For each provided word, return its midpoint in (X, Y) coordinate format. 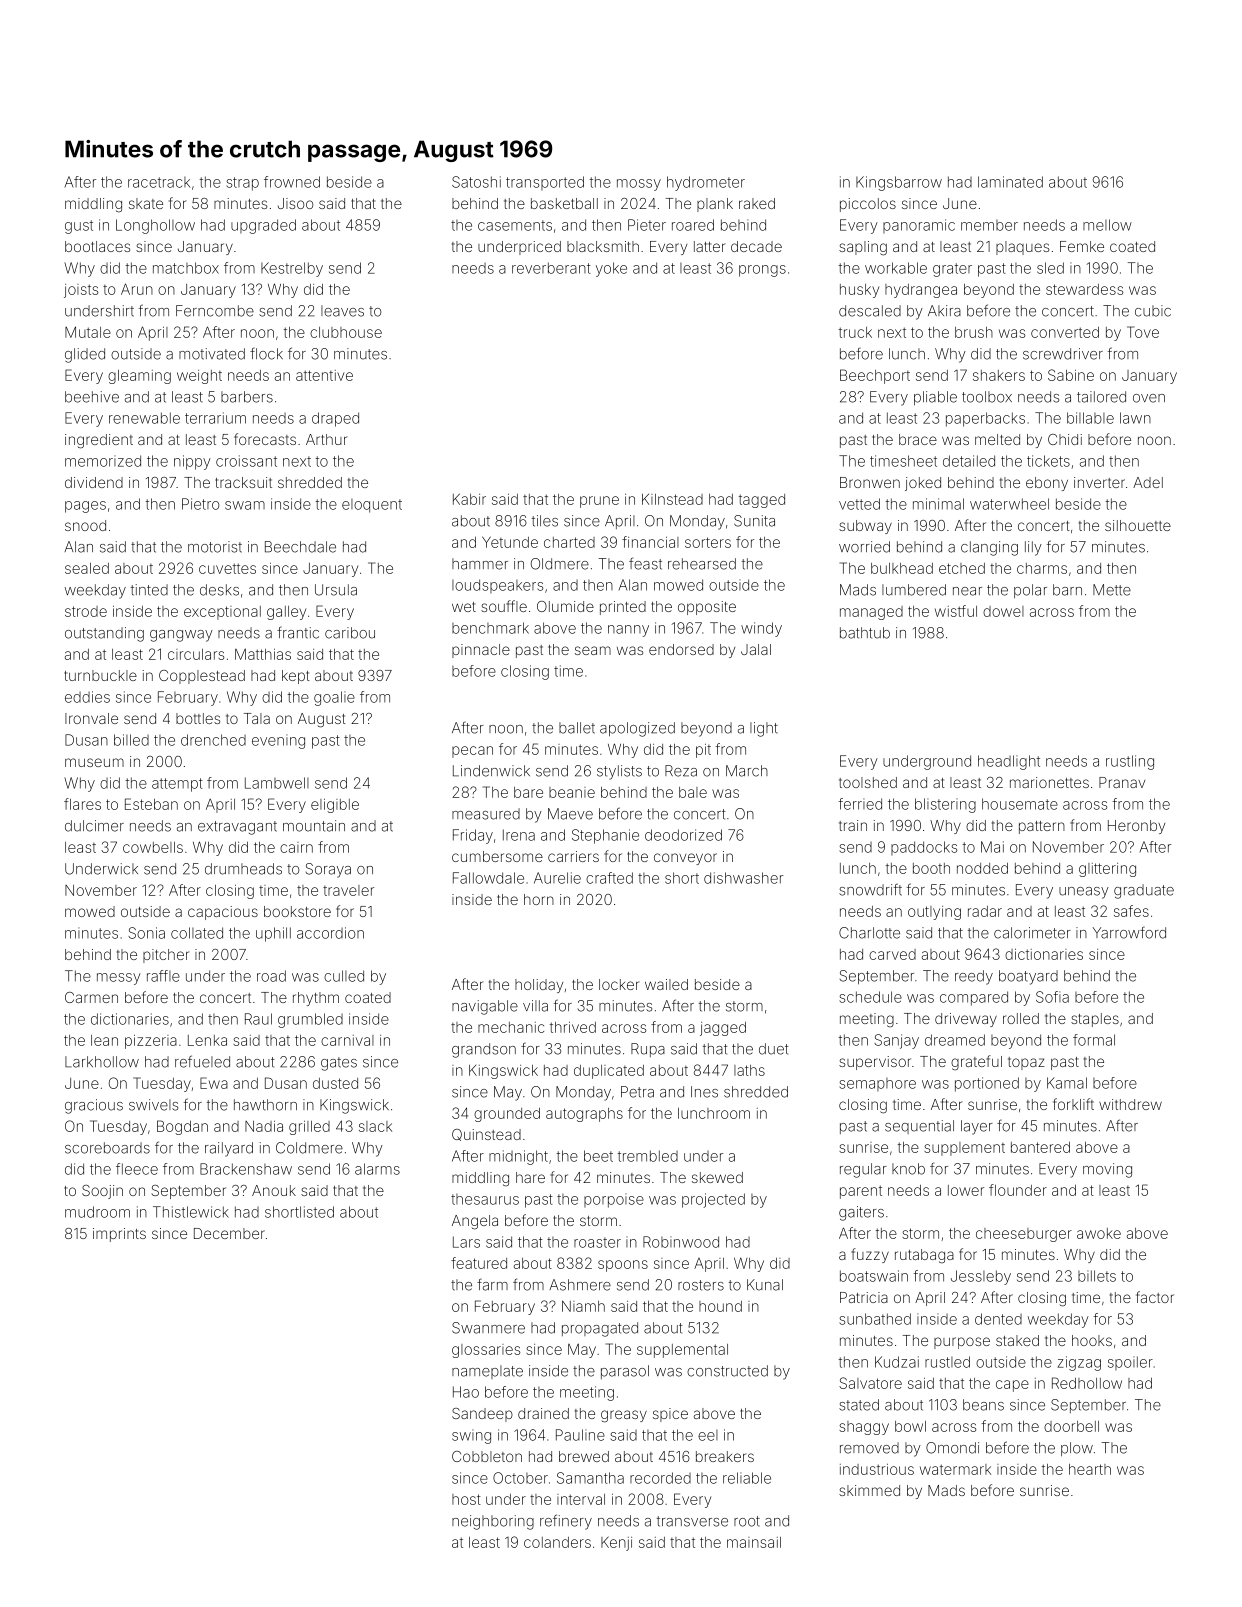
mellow (1107, 225)
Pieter (647, 225)
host (466, 1499)
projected (713, 1200)
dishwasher (743, 878)
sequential (919, 1127)
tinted (149, 590)
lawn (1135, 418)
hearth (1090, 1469)
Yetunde (510, 542)
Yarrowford (1129, 933)
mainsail (754, 1542)
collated (197, 933)
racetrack (159, 182)
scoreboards (107, 1148)
